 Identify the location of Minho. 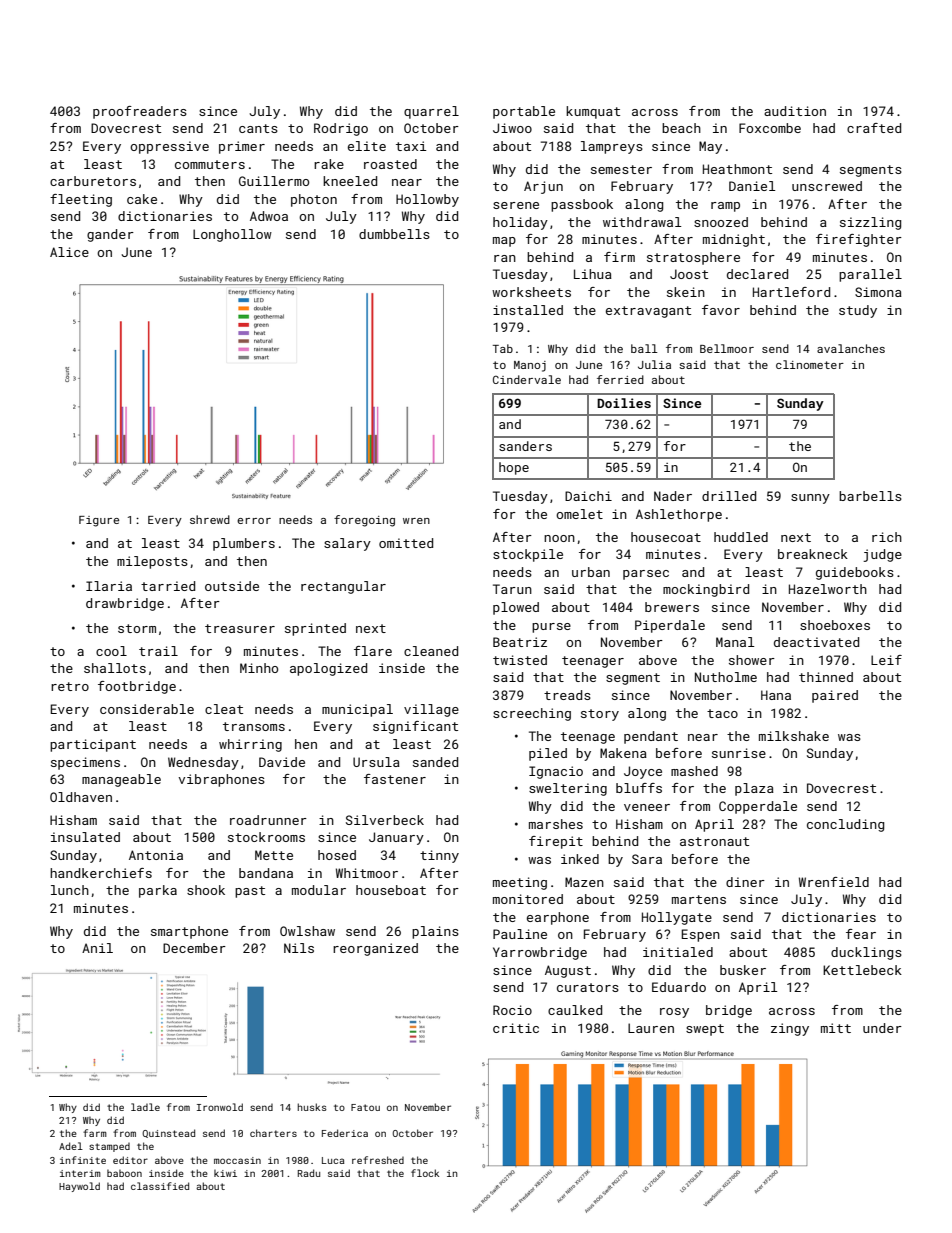
(259, 668).
